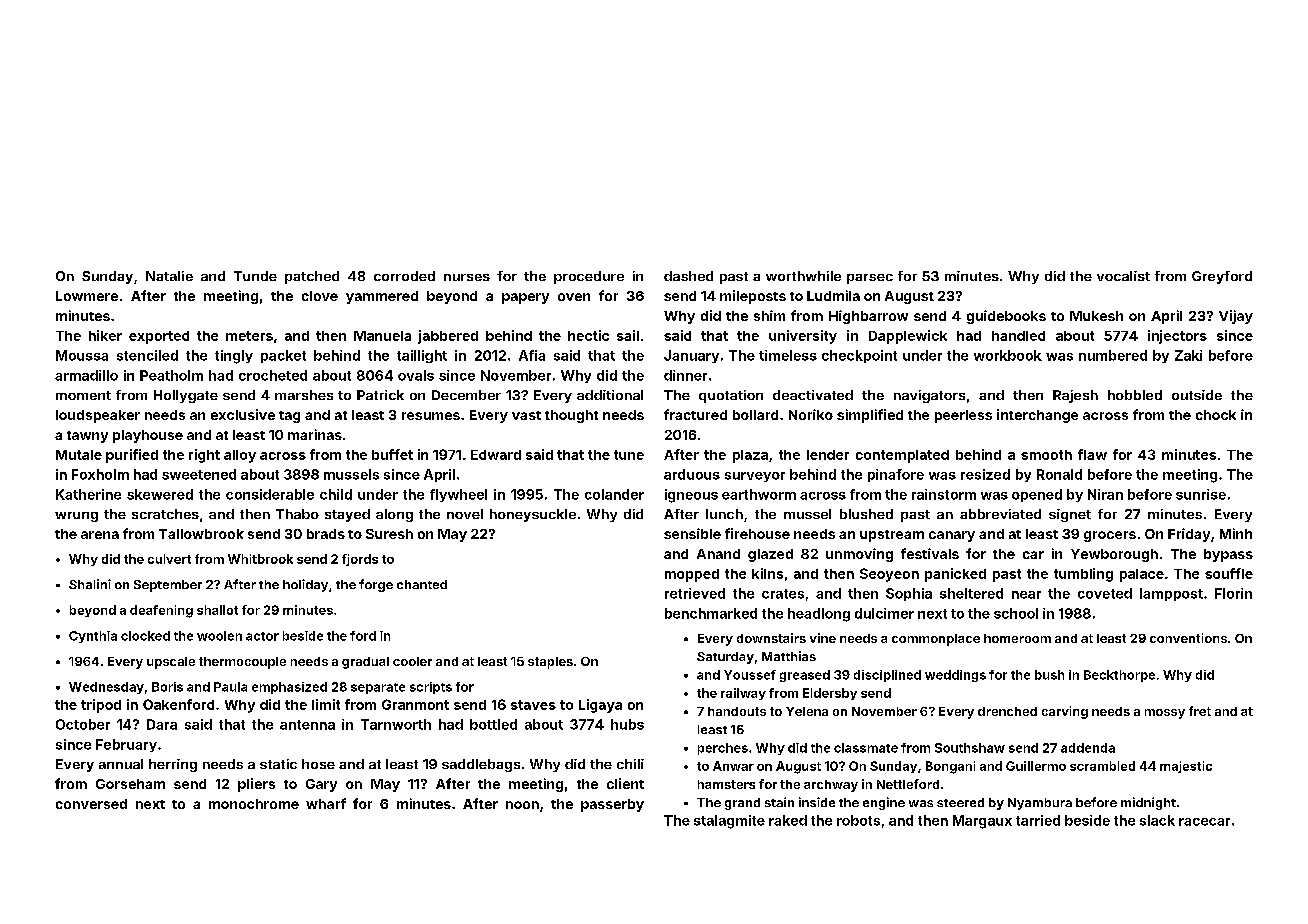 This document has width=1308, height=924. Describe the element at coordinates (91, 804) in the document. I see `conversed` at that location.
